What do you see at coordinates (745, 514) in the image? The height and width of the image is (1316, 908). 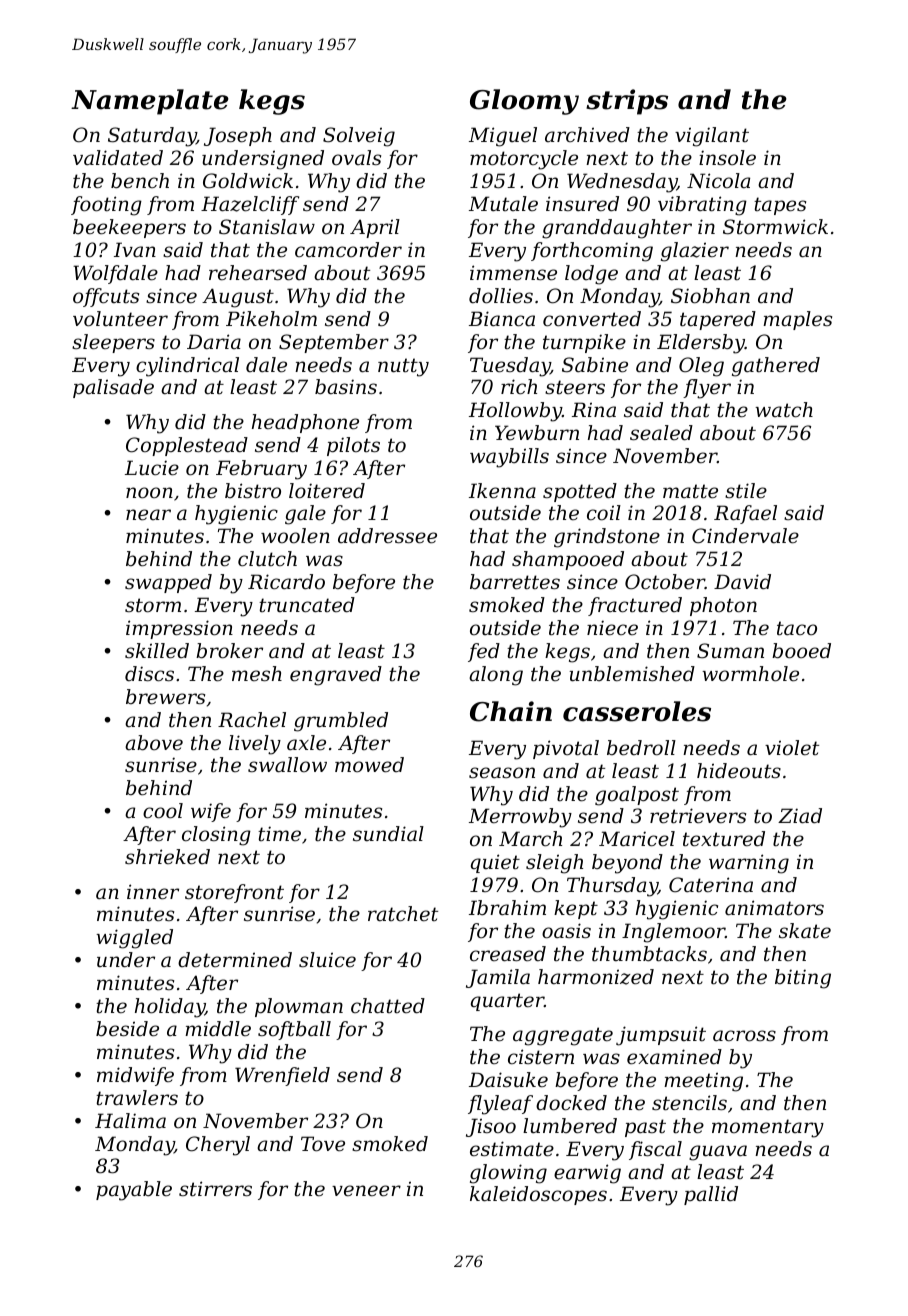 I see `Rafael` at bounding box center [745, 514].
